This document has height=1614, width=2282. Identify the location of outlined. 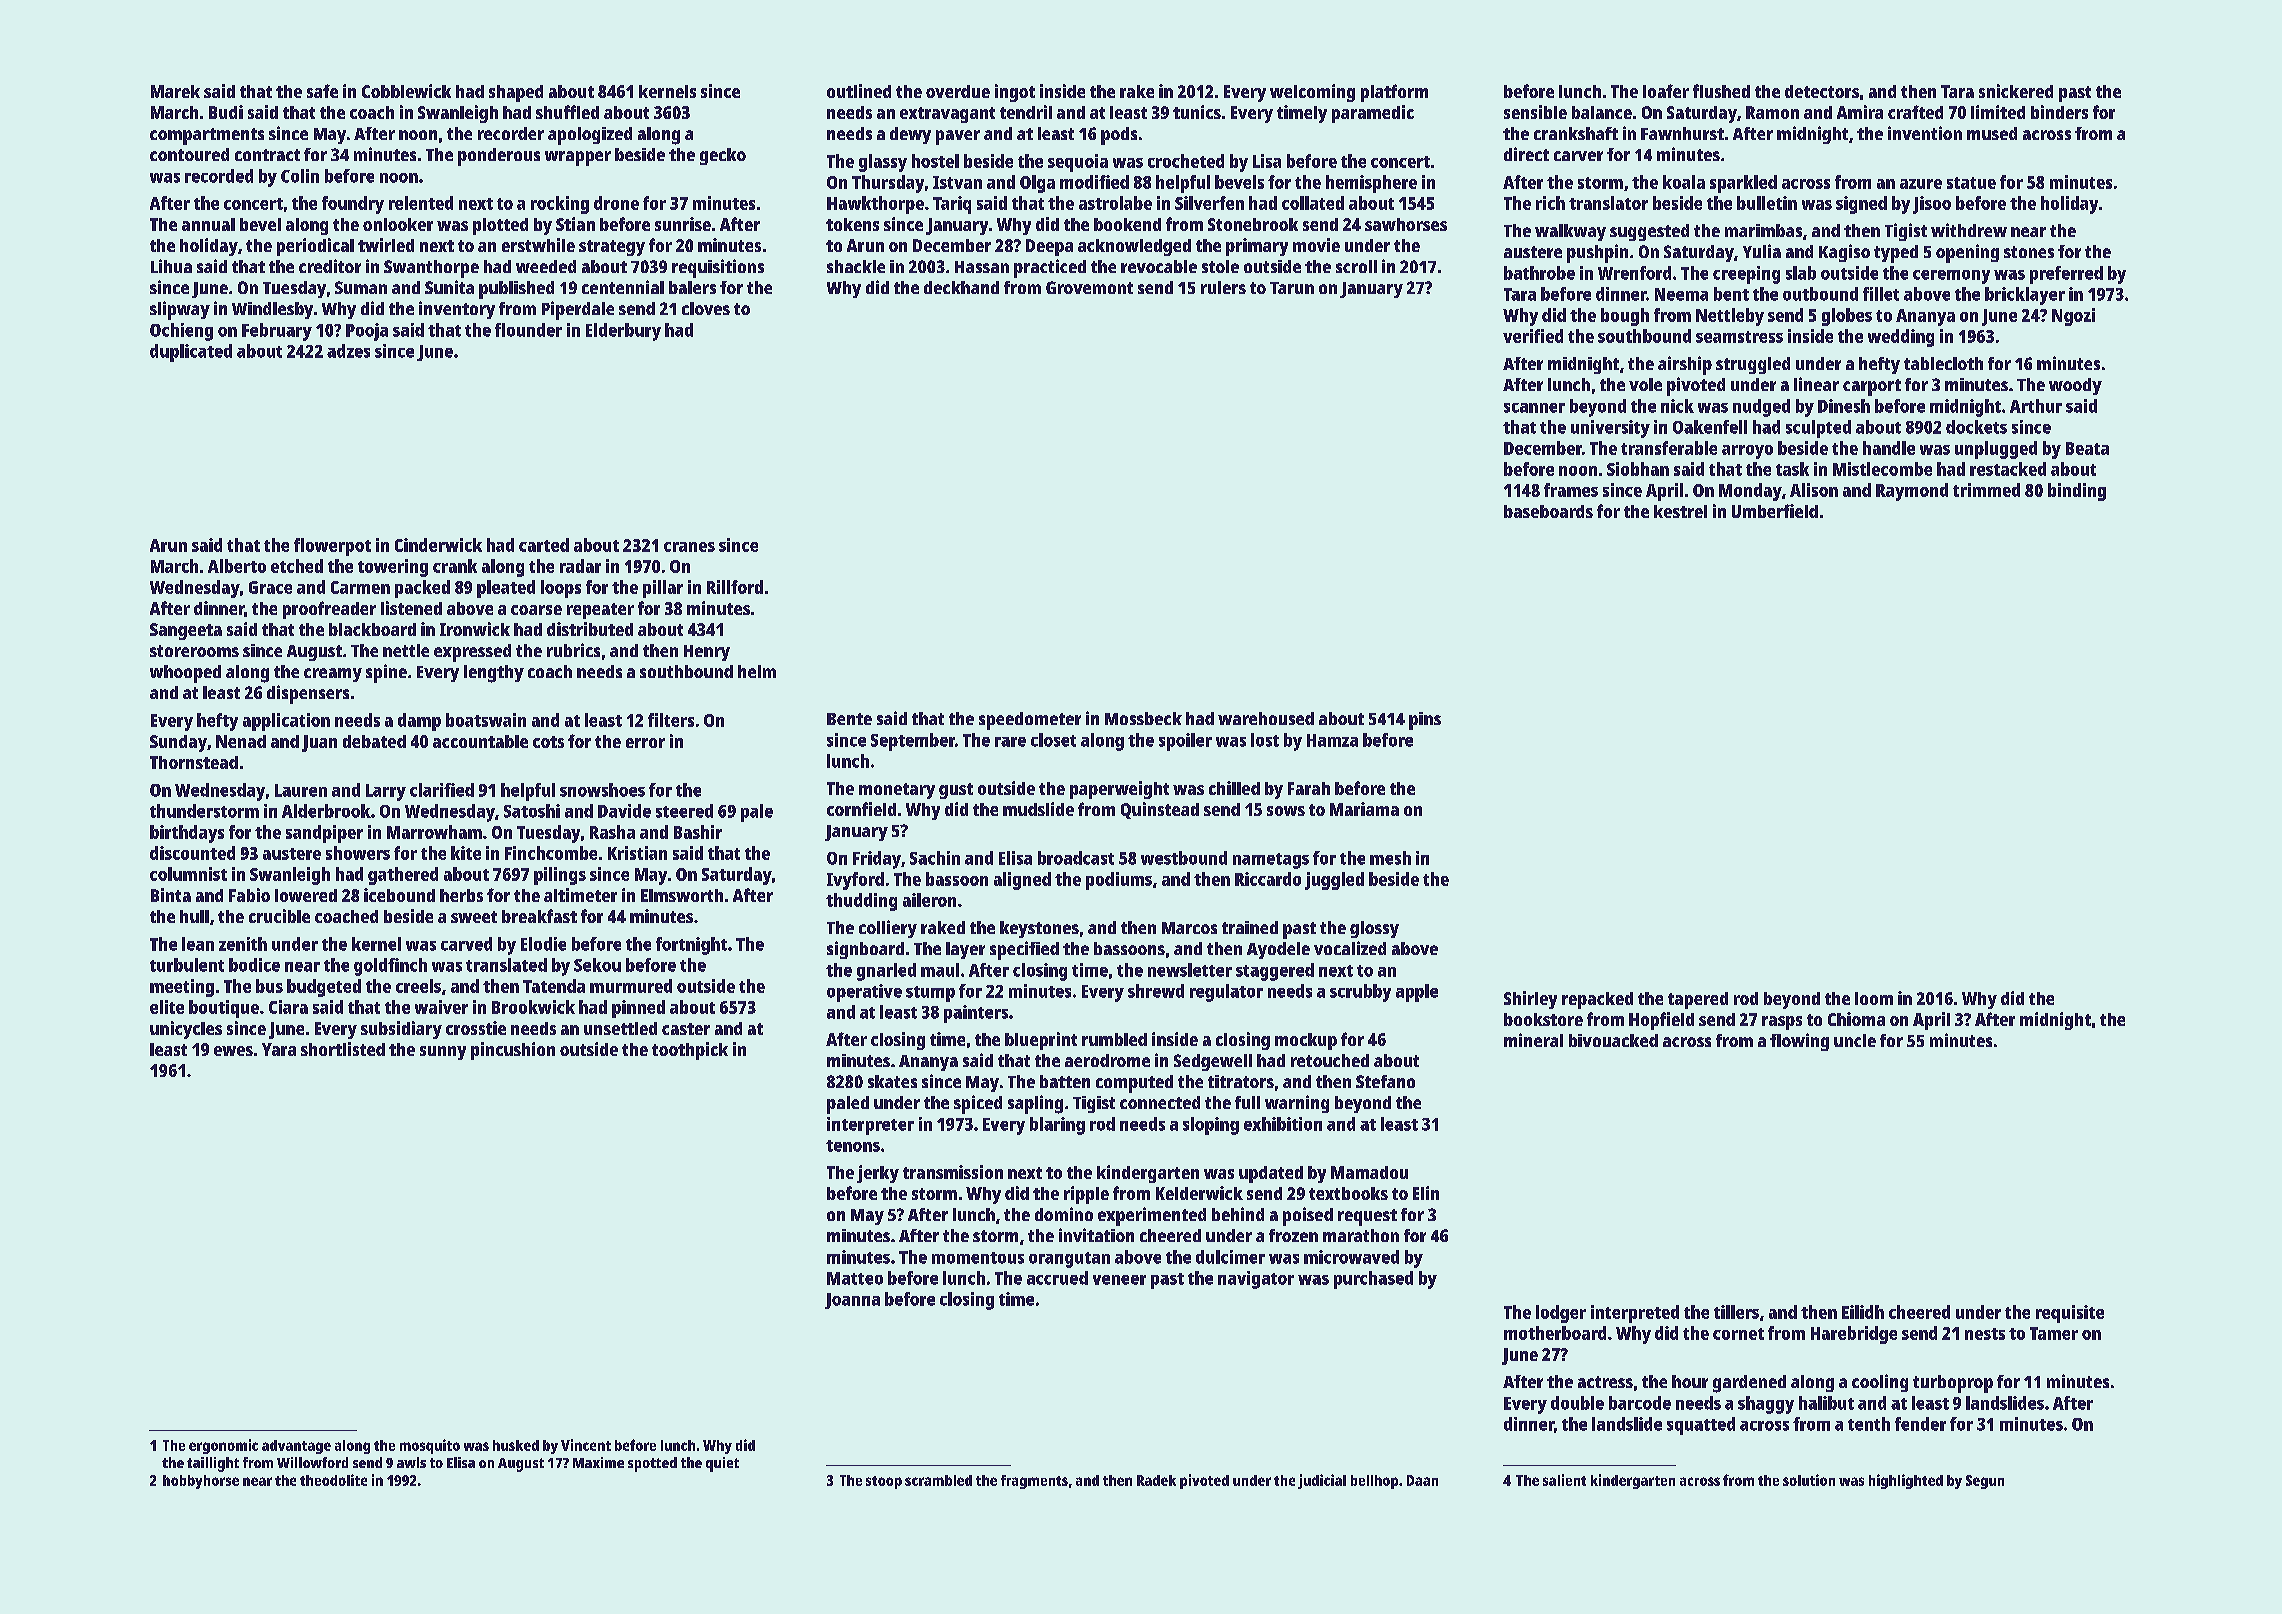
(859, 91).
